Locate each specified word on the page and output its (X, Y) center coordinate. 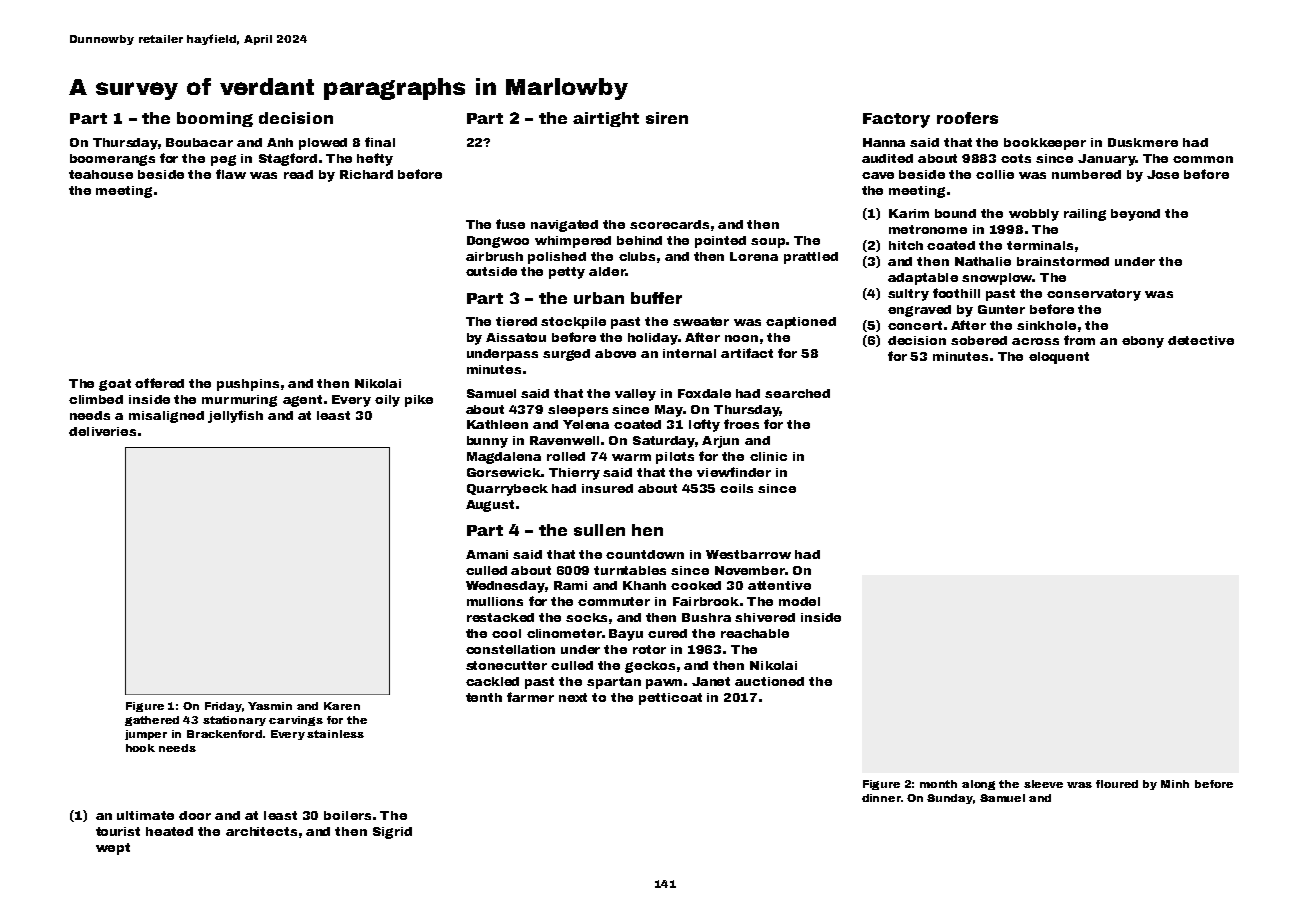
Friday (223, 707)
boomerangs (112, 160)
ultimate (145, 815)
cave (878, 175)
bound (955, 213)
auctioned (769, 681)
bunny (487, 442)
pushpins (248, 385)
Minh (1175, 784)
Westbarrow (748, 554)
